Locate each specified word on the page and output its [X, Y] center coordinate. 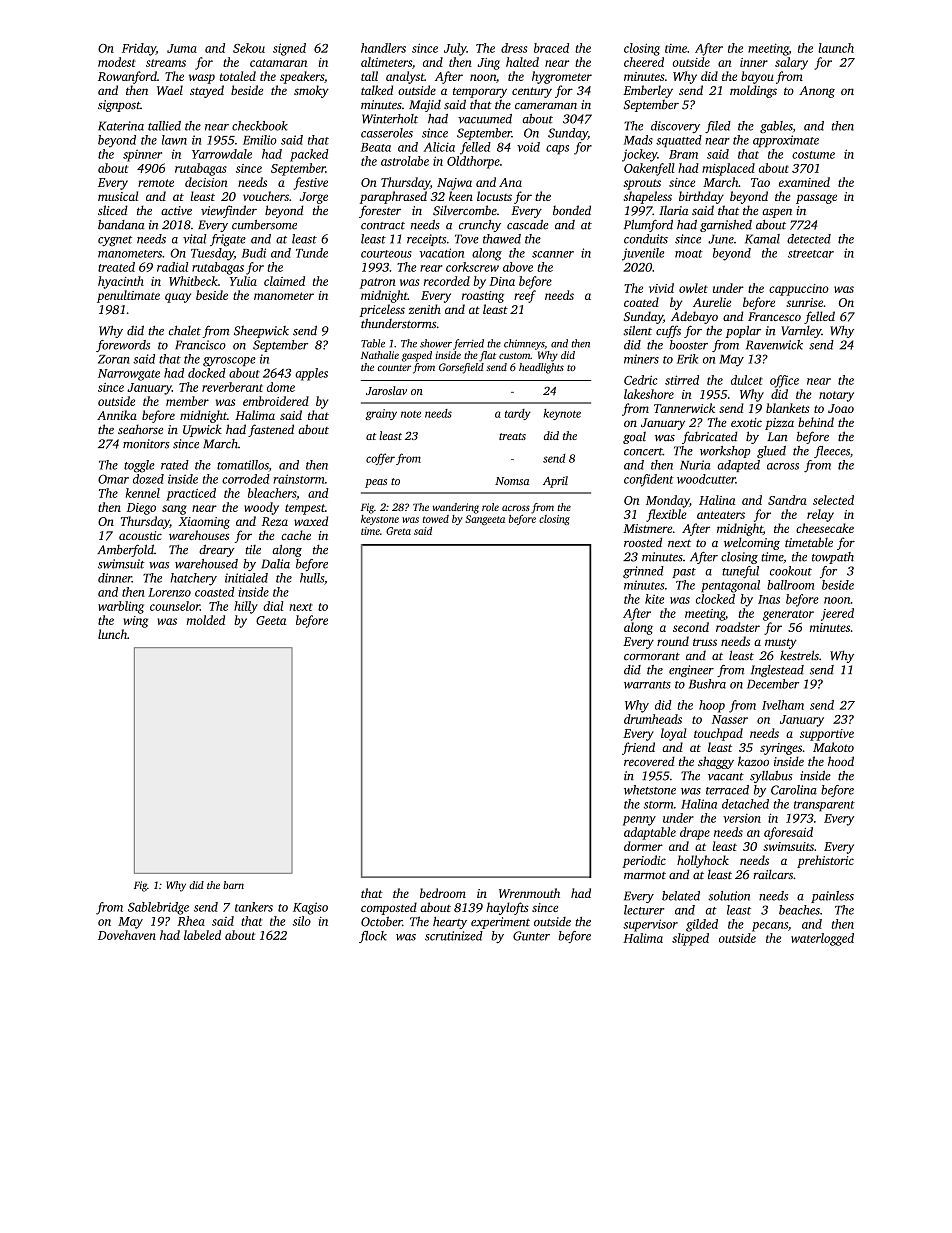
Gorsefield [461, 368]
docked [207, 373]
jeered [837, 614]
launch [836, 48]
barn [233, 885]
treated [116, 267]
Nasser [730, 719]
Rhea [191, 921]
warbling [121, 607]
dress [514, 48]
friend [638, 748]
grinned [643, 572]
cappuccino [799, 290]
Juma [182, 48]
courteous [386, 254]
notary [836, 396]
